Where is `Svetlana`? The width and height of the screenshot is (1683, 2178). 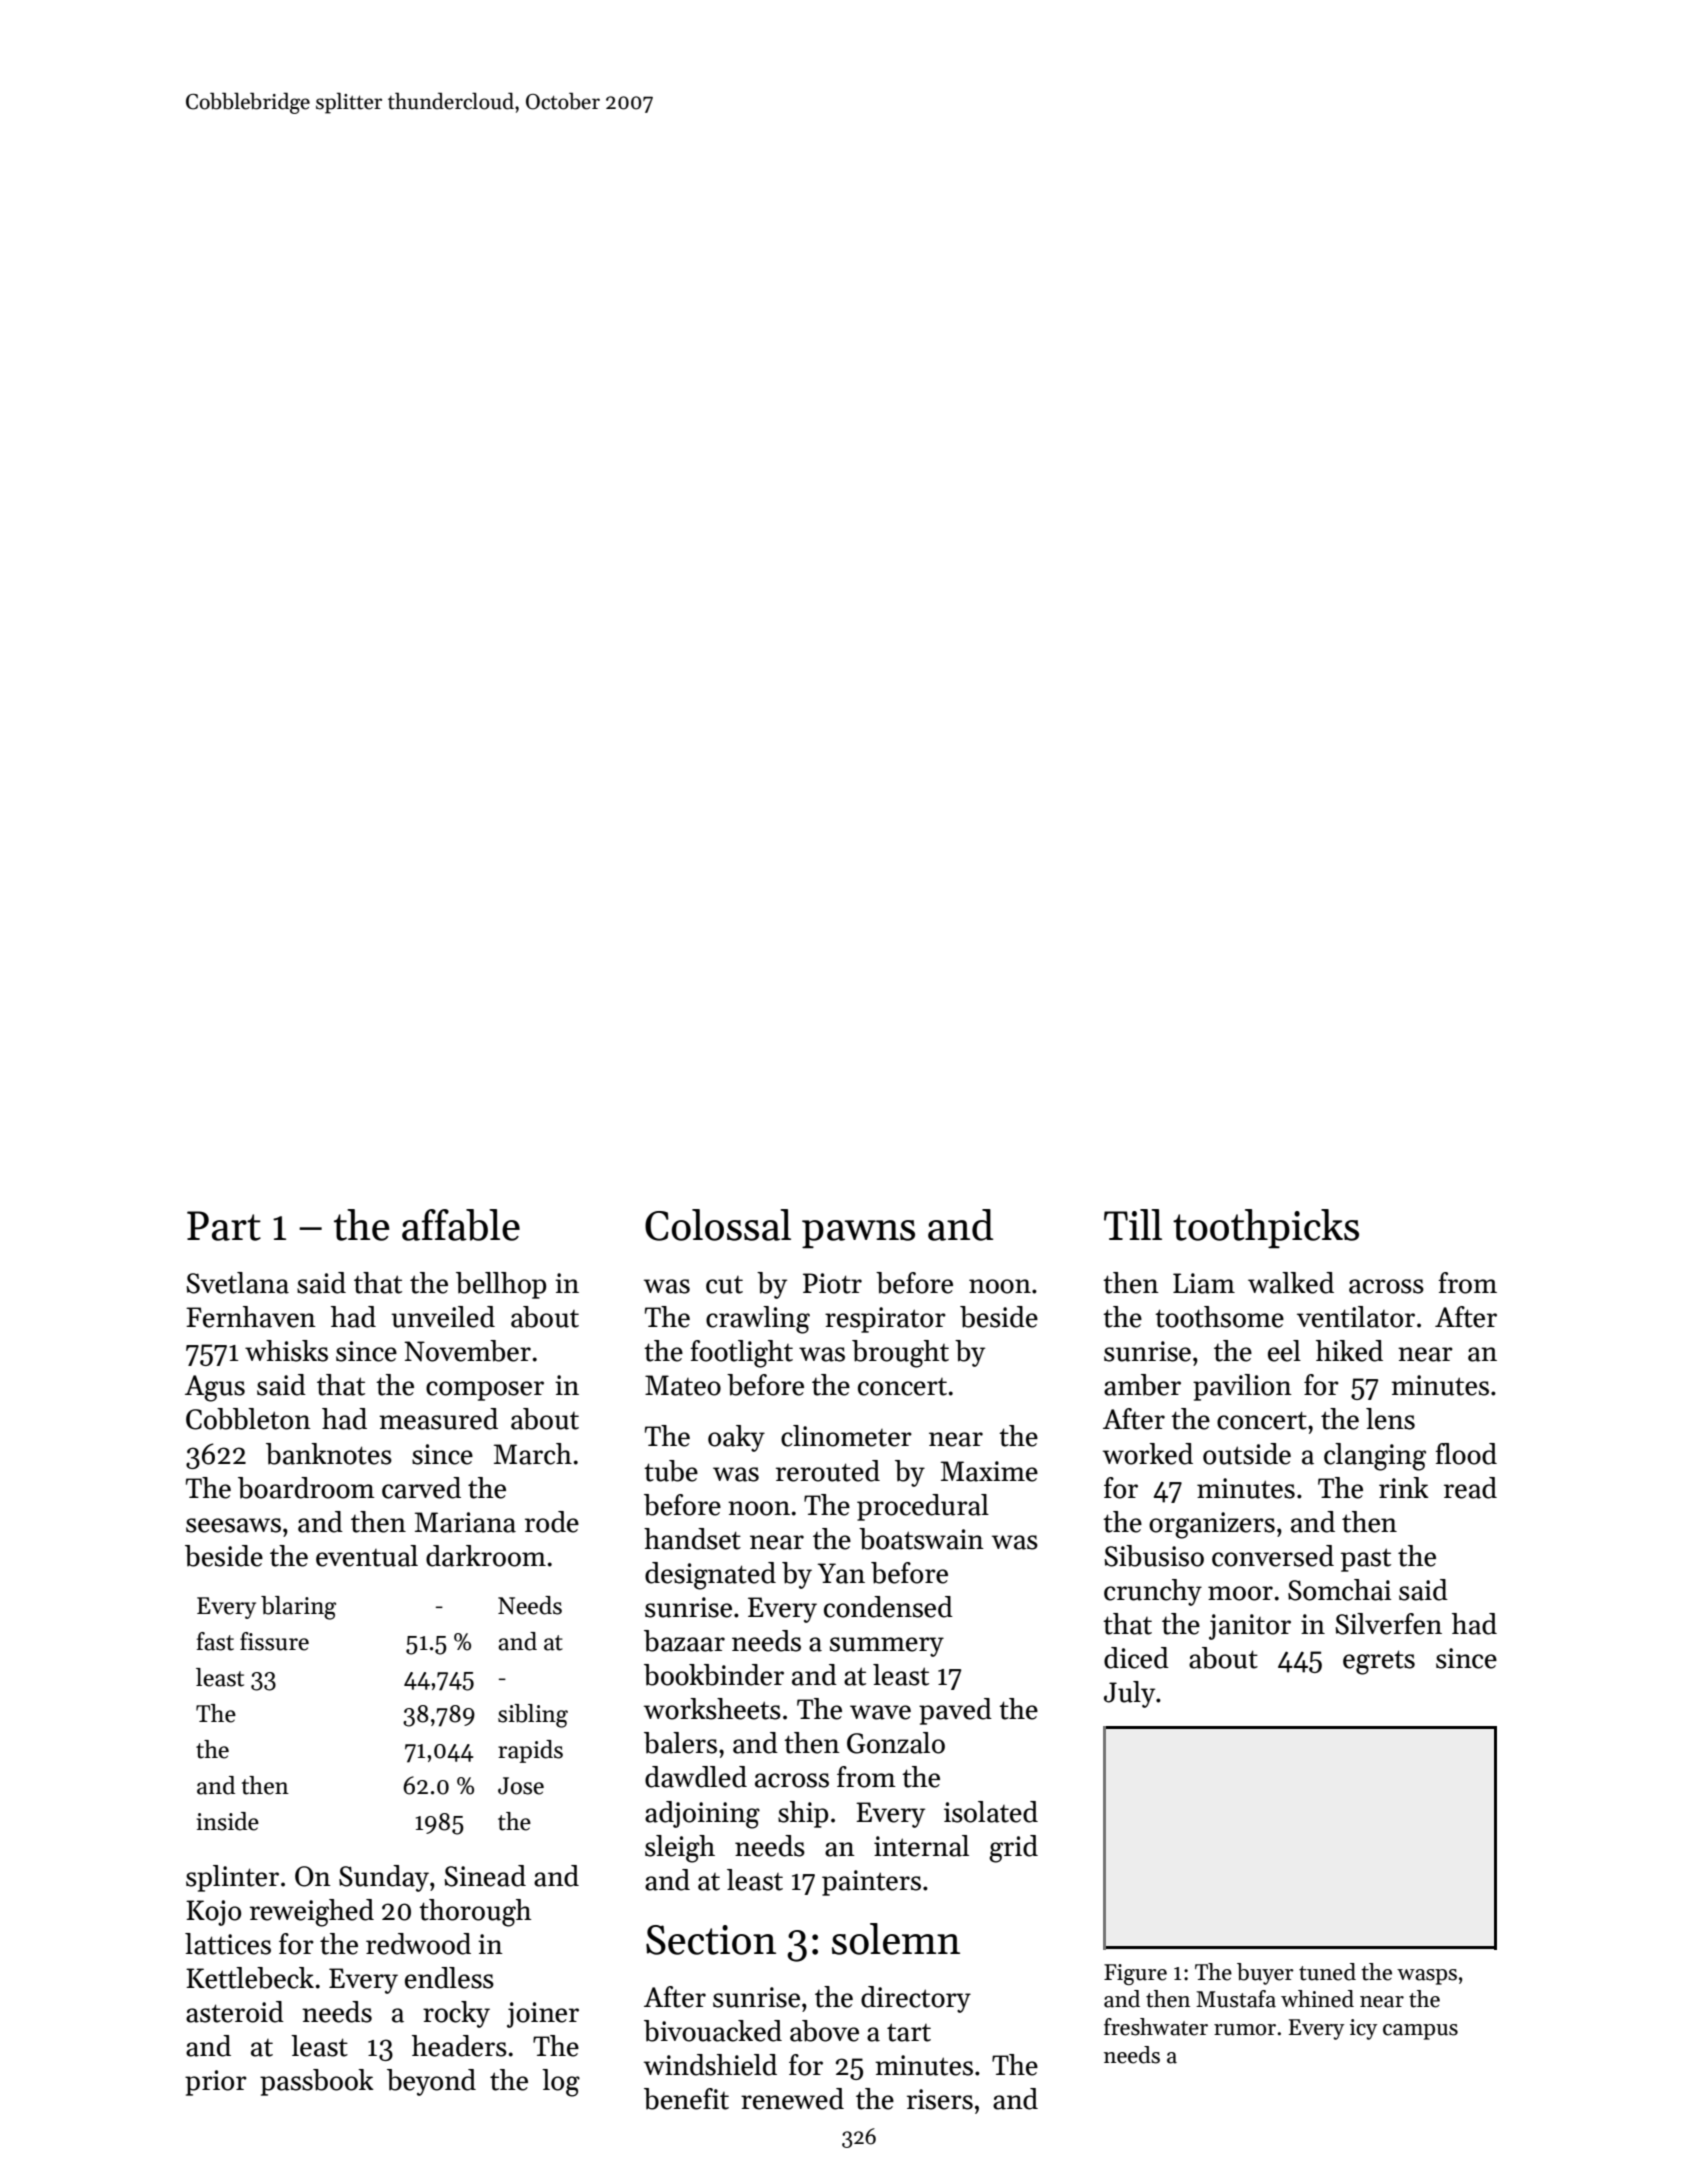
Svetlana is located at coordinates (238, 1283).
